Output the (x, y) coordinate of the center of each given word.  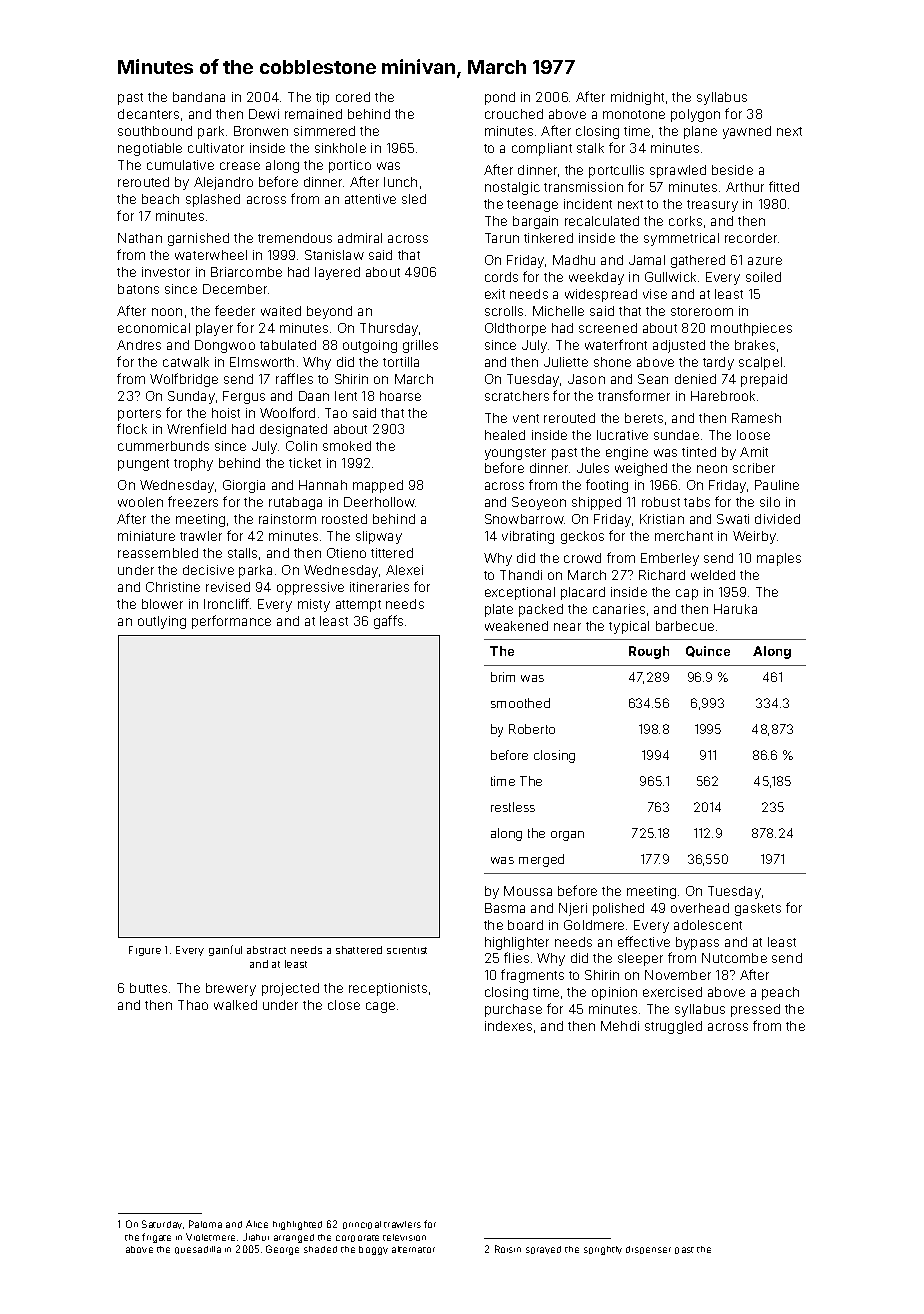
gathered (698, 261)
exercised (672, 992)
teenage (532, 206)
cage (380, 1007)
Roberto (532, 729)
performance (231, 622)
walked (235, 1005)
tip (322, 98)
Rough (649, 652)
